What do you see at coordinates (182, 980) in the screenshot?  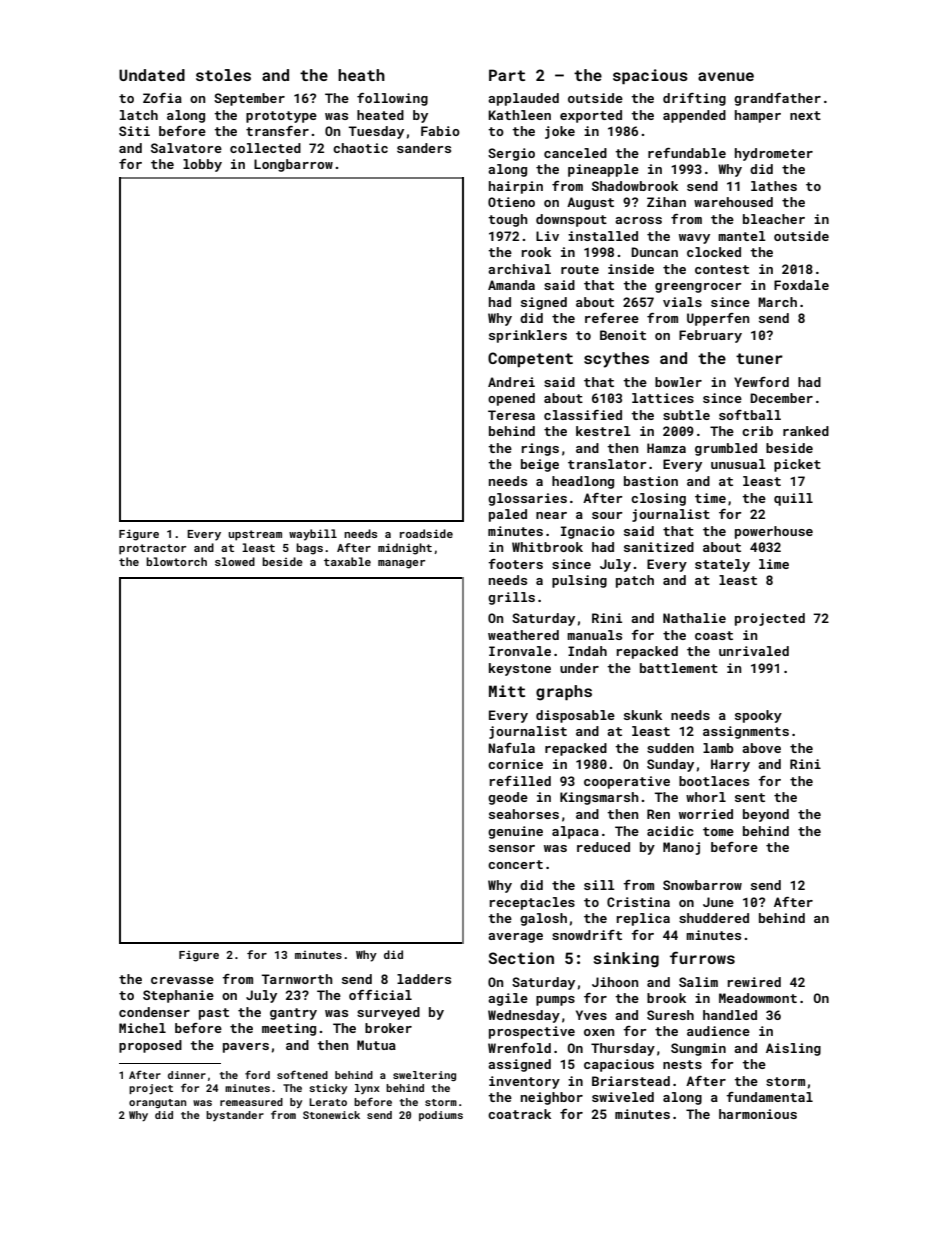 I see `crevasse` at bounding box center [182, 980].
